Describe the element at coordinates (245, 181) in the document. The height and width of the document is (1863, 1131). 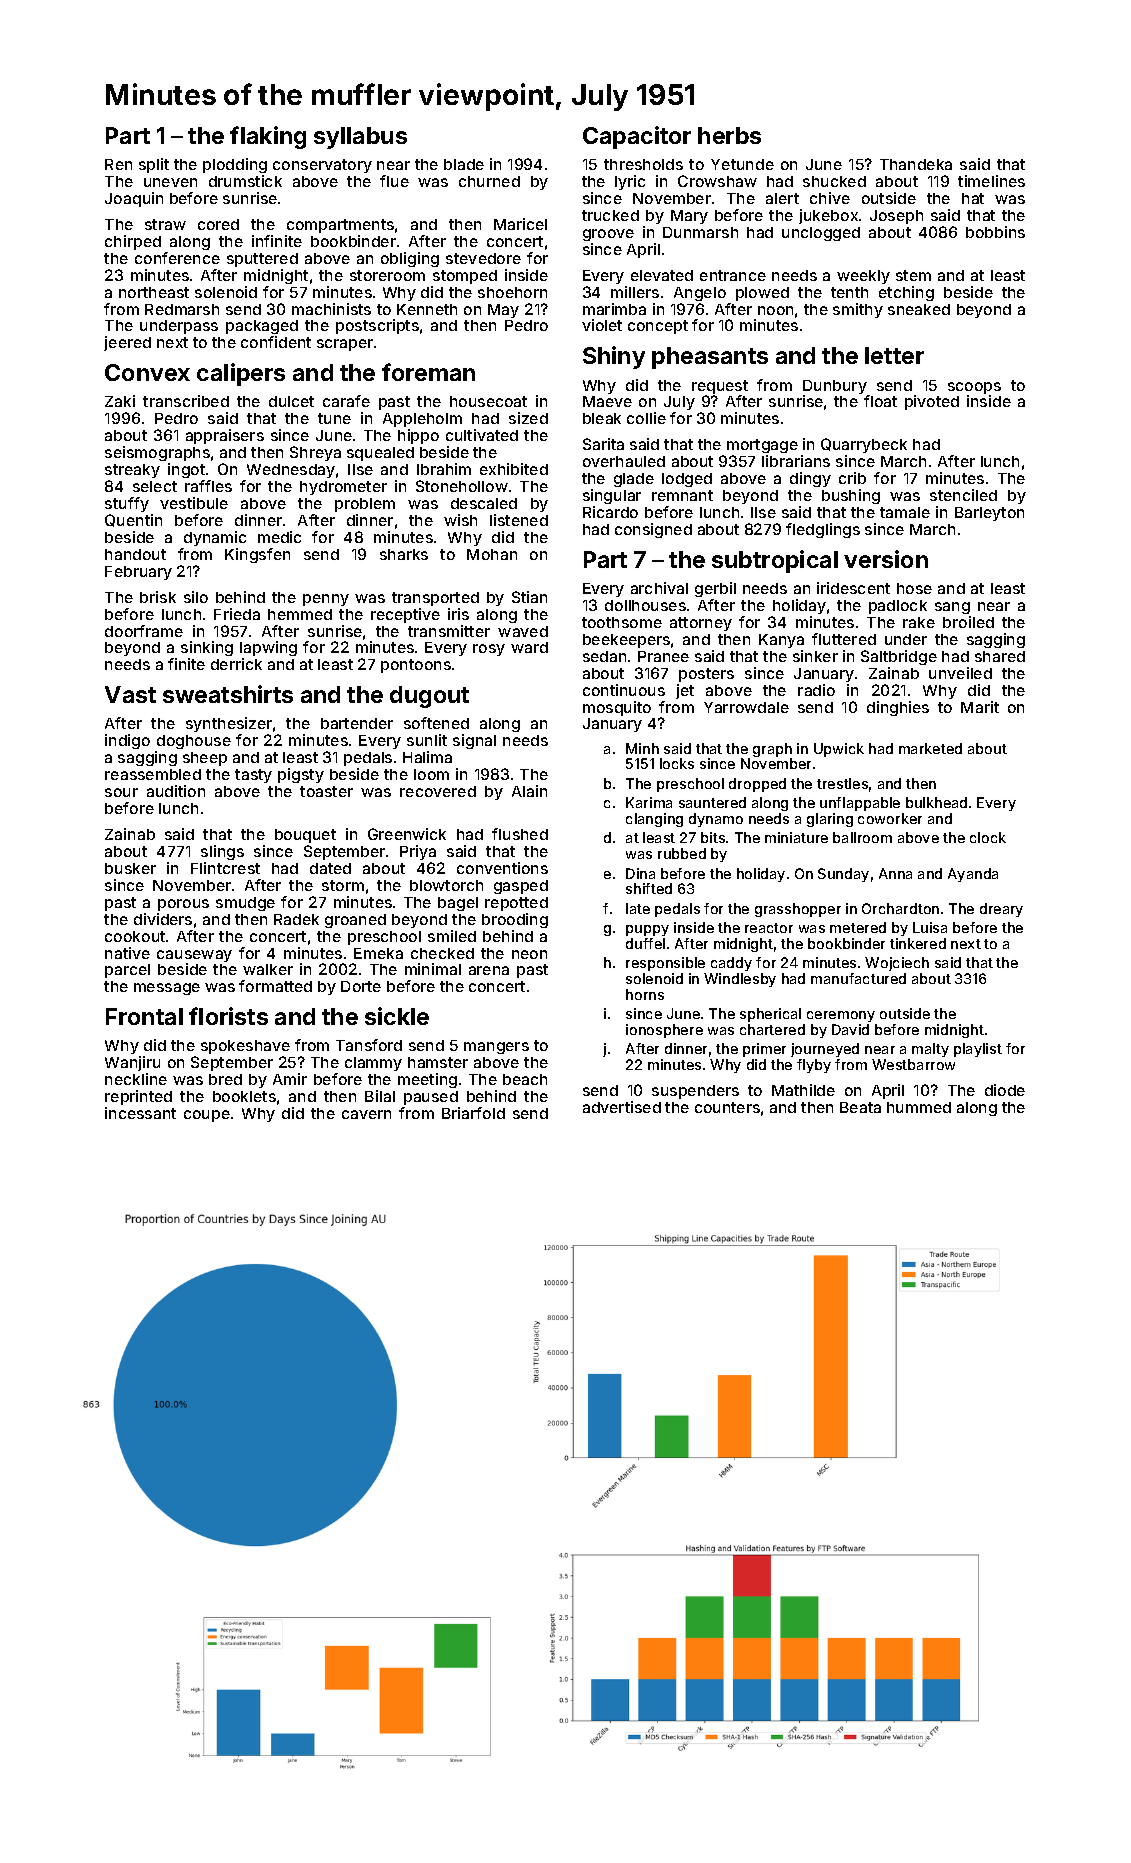
I see `drumstick` at that location.
